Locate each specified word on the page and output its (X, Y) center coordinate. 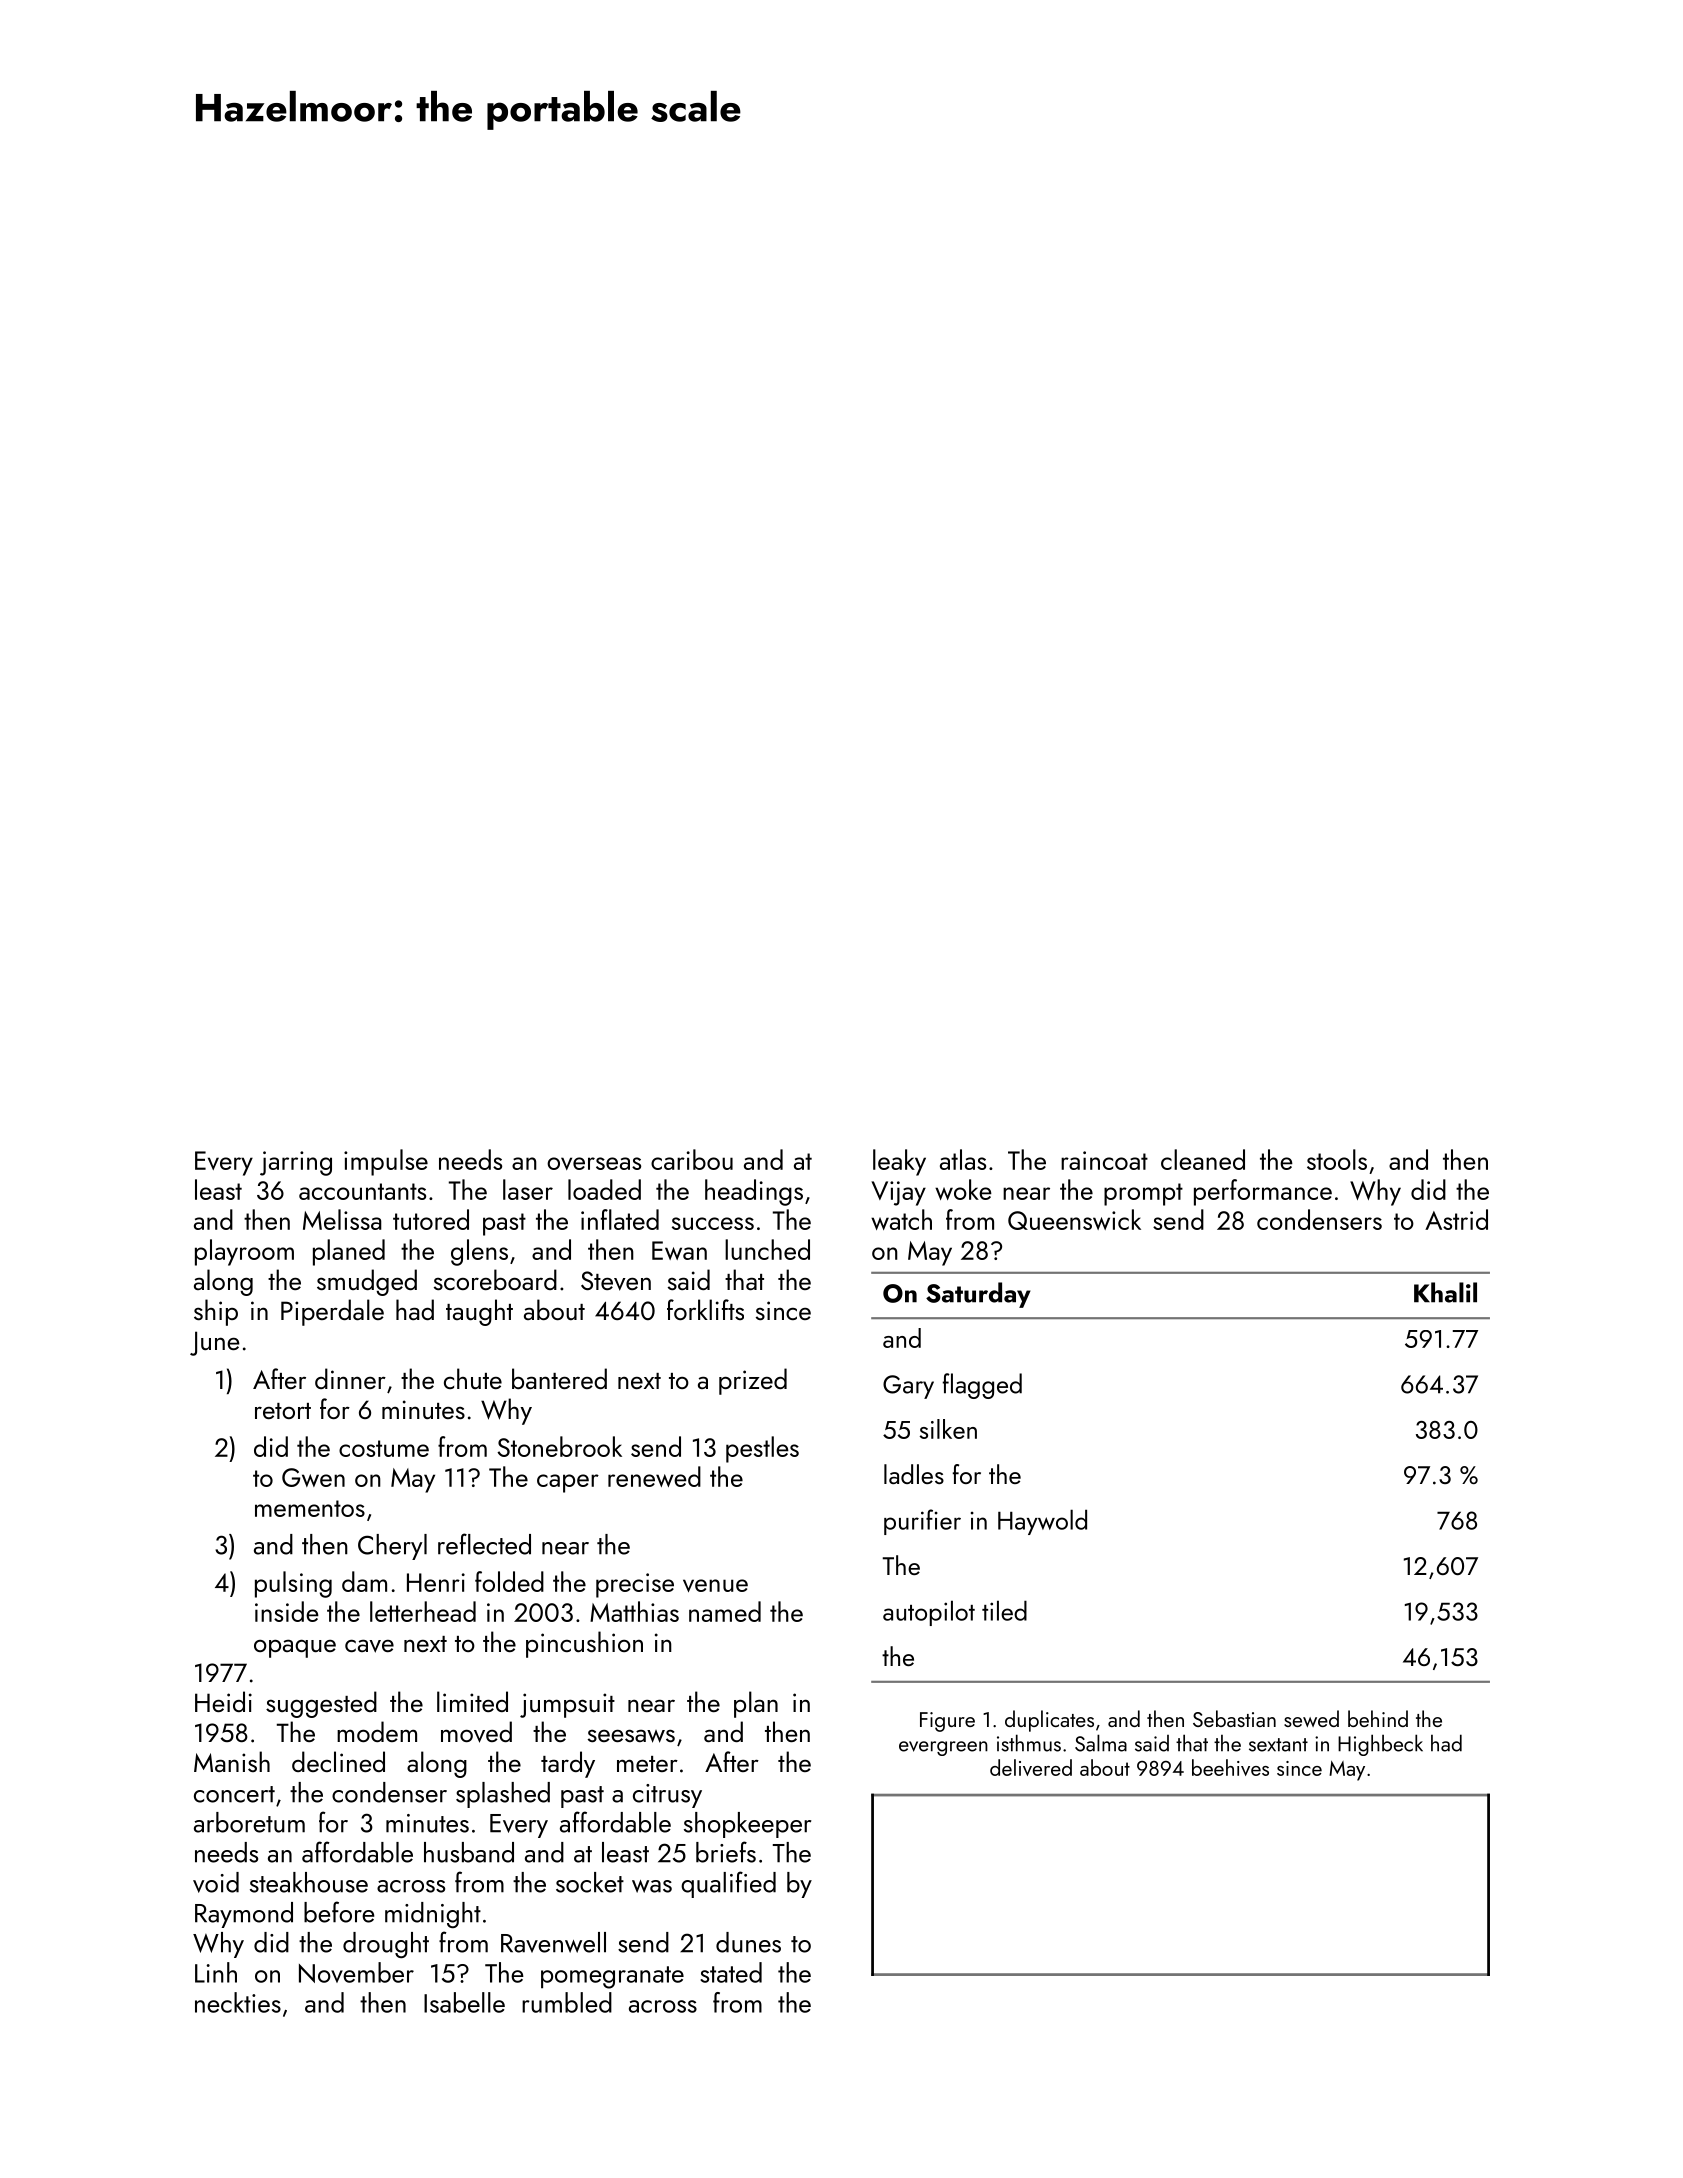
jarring (296, 1163)
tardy (568, 1764)
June (215, 1343)
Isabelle (464, 2002)
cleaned (1203, 1159)
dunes (748, 1942)
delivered (1031, 1767)
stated (731, 1972)
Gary (908, 1387)
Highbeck (1380, 1745)
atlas (963, 1159)
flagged (982, 1386)
